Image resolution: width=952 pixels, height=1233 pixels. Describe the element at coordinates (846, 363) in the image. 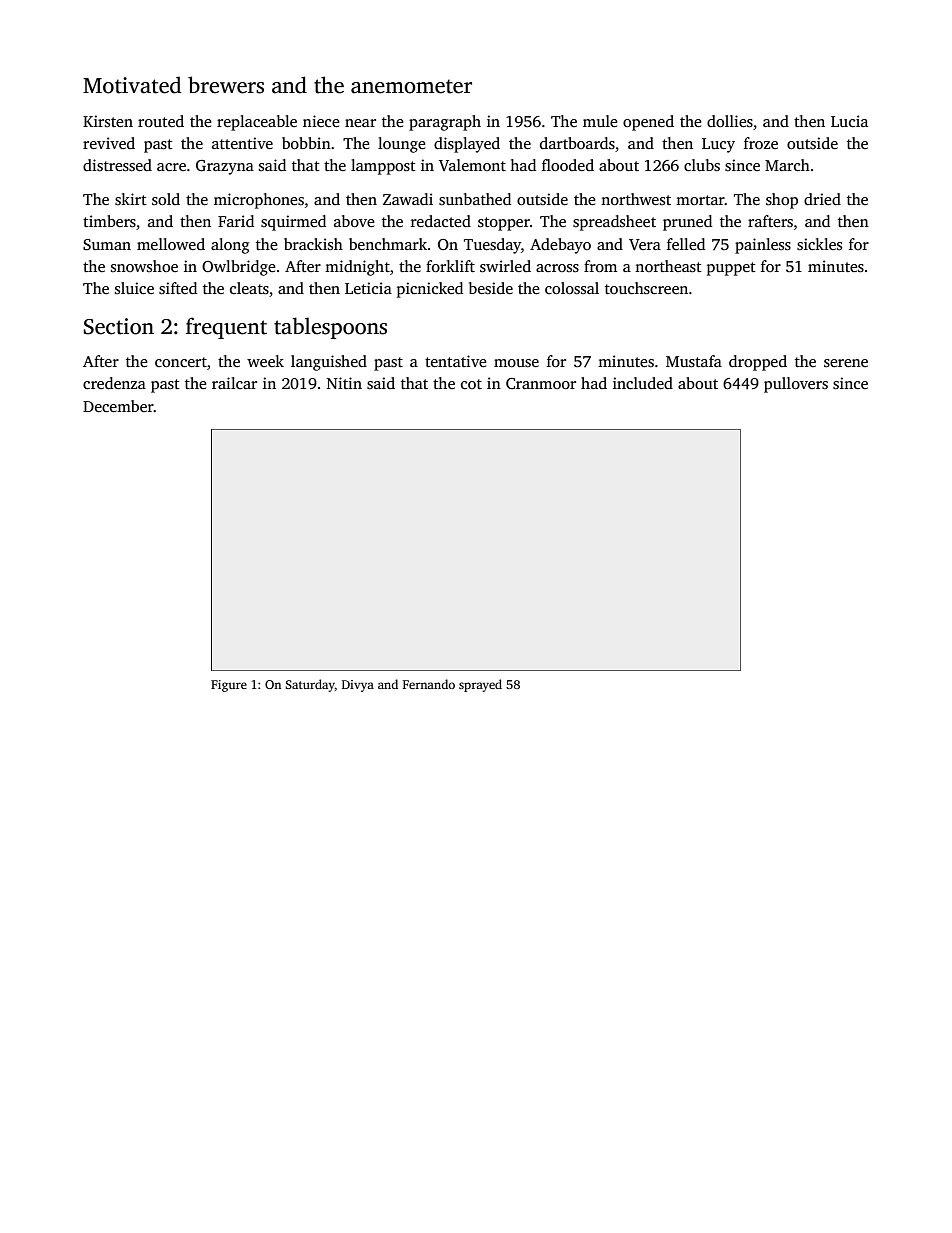

I see `serene` at that location.
